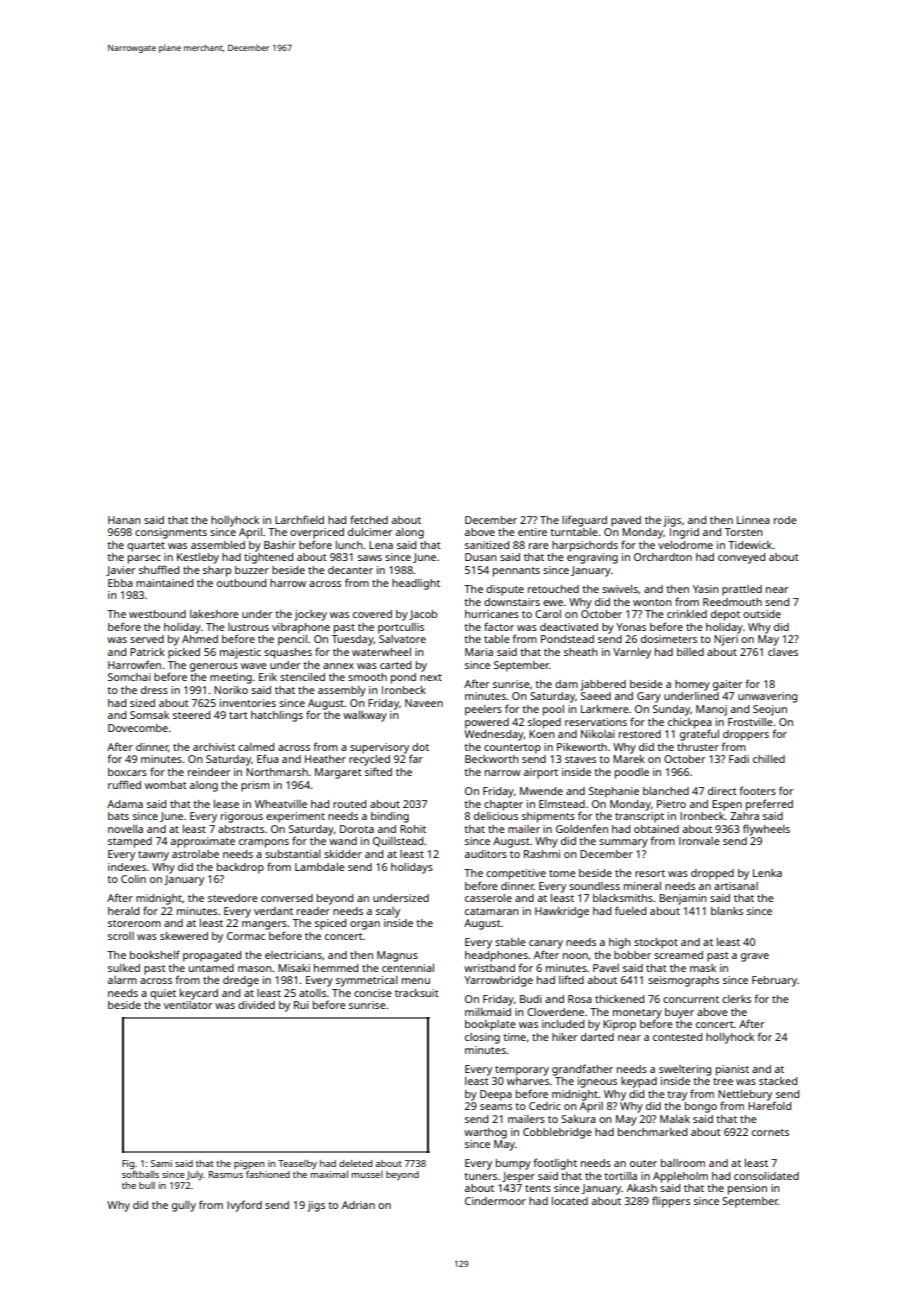 The image size is (908, 1316). What do you see at coordinates (639, 1082) in the document?
I see `keypad` at bounding box center [639, 1082].
